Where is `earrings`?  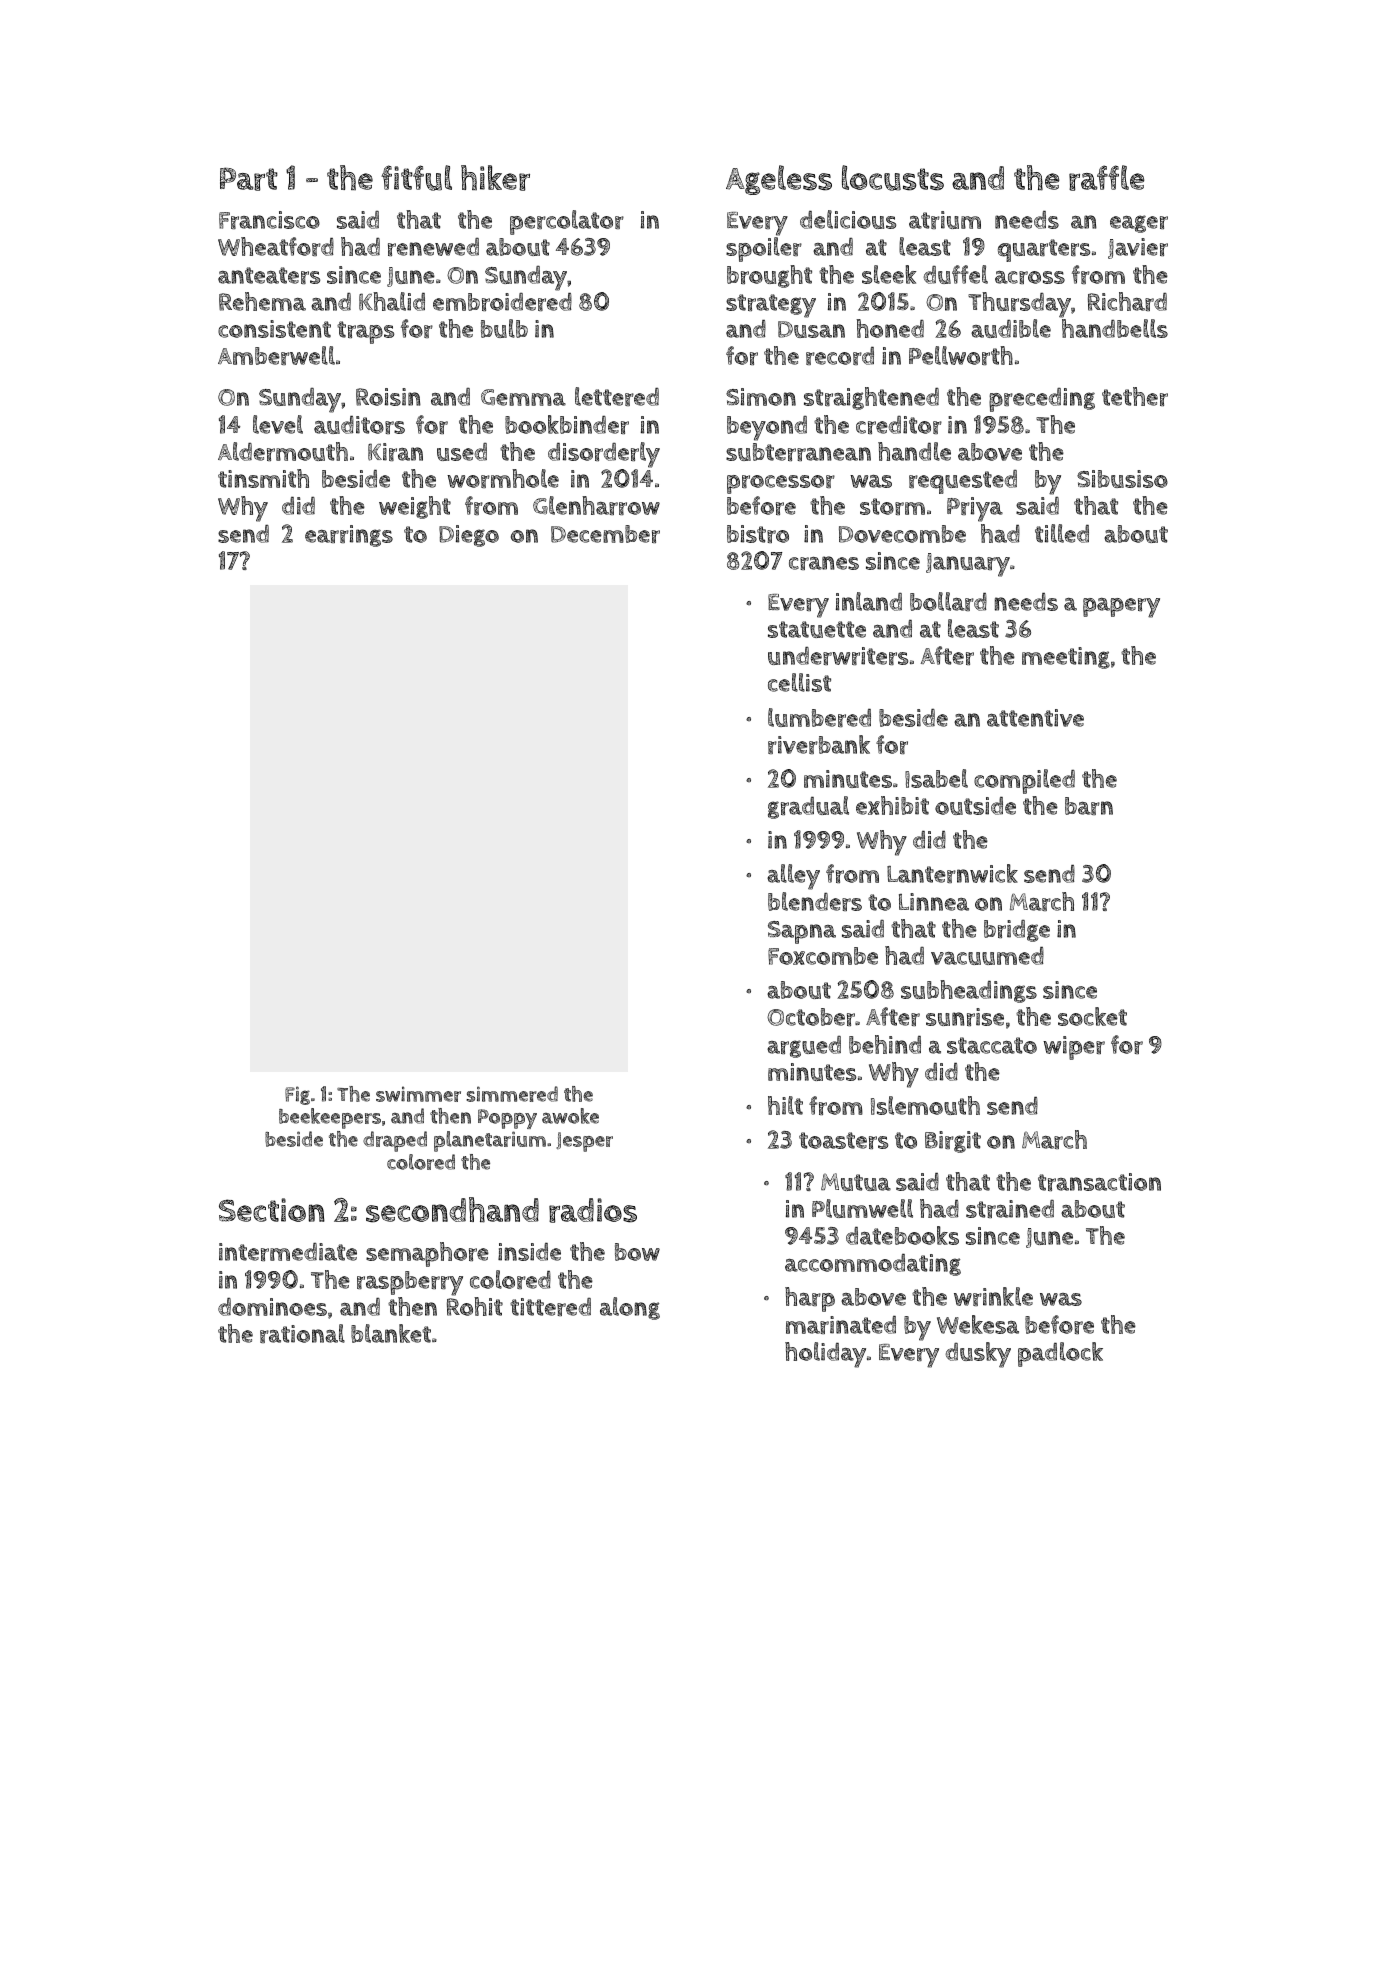
earrings is located at coordinates (349, 536).
